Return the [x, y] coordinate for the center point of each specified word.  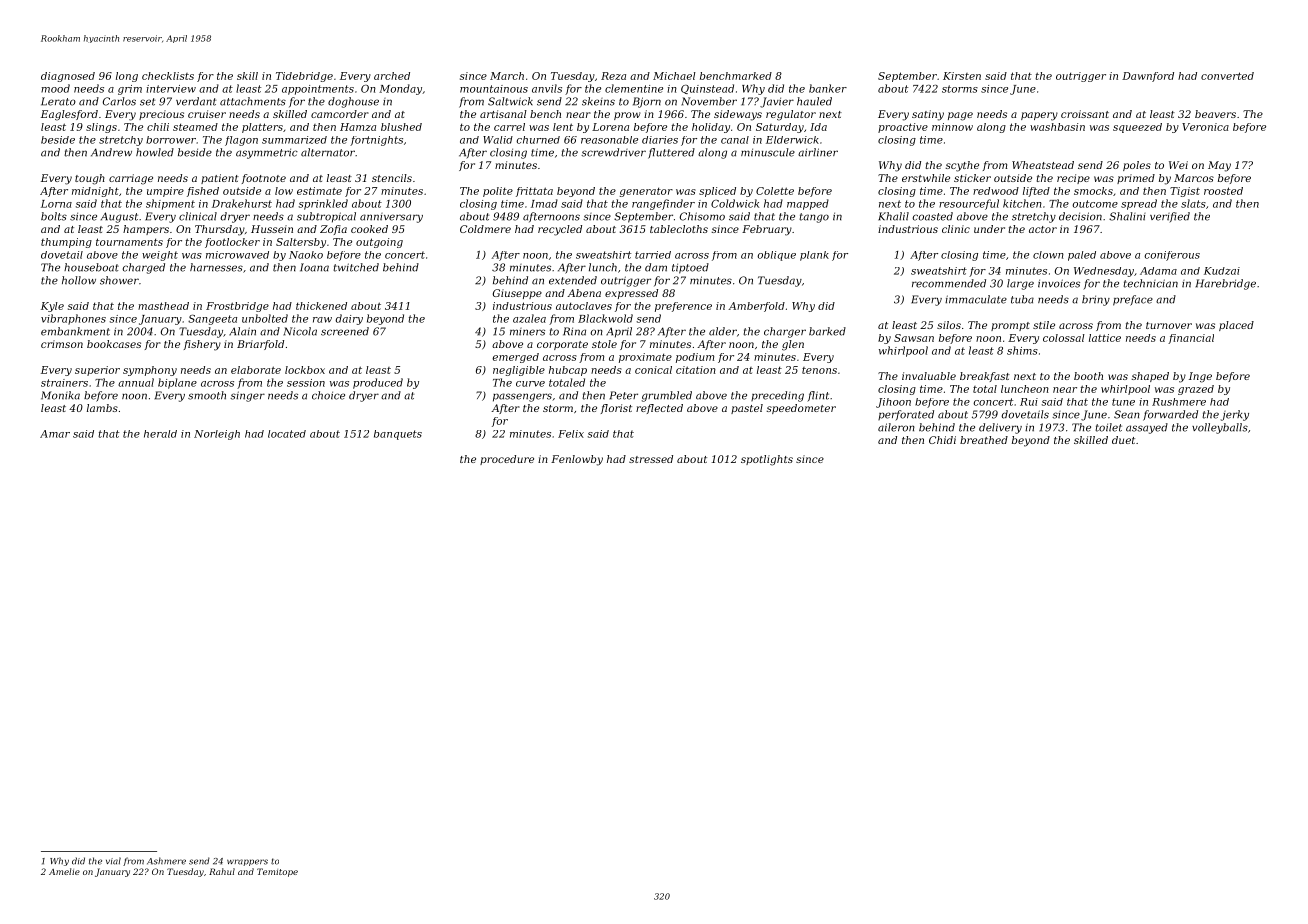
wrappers [247, 862]
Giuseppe [517, 294]
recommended [949, 283]
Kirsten [962, 76]
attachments [253, 101]
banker [828, 88]
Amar [55, 434]
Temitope [277, 872]
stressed [651, 459]
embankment [75, 331]
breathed [984, 440]
